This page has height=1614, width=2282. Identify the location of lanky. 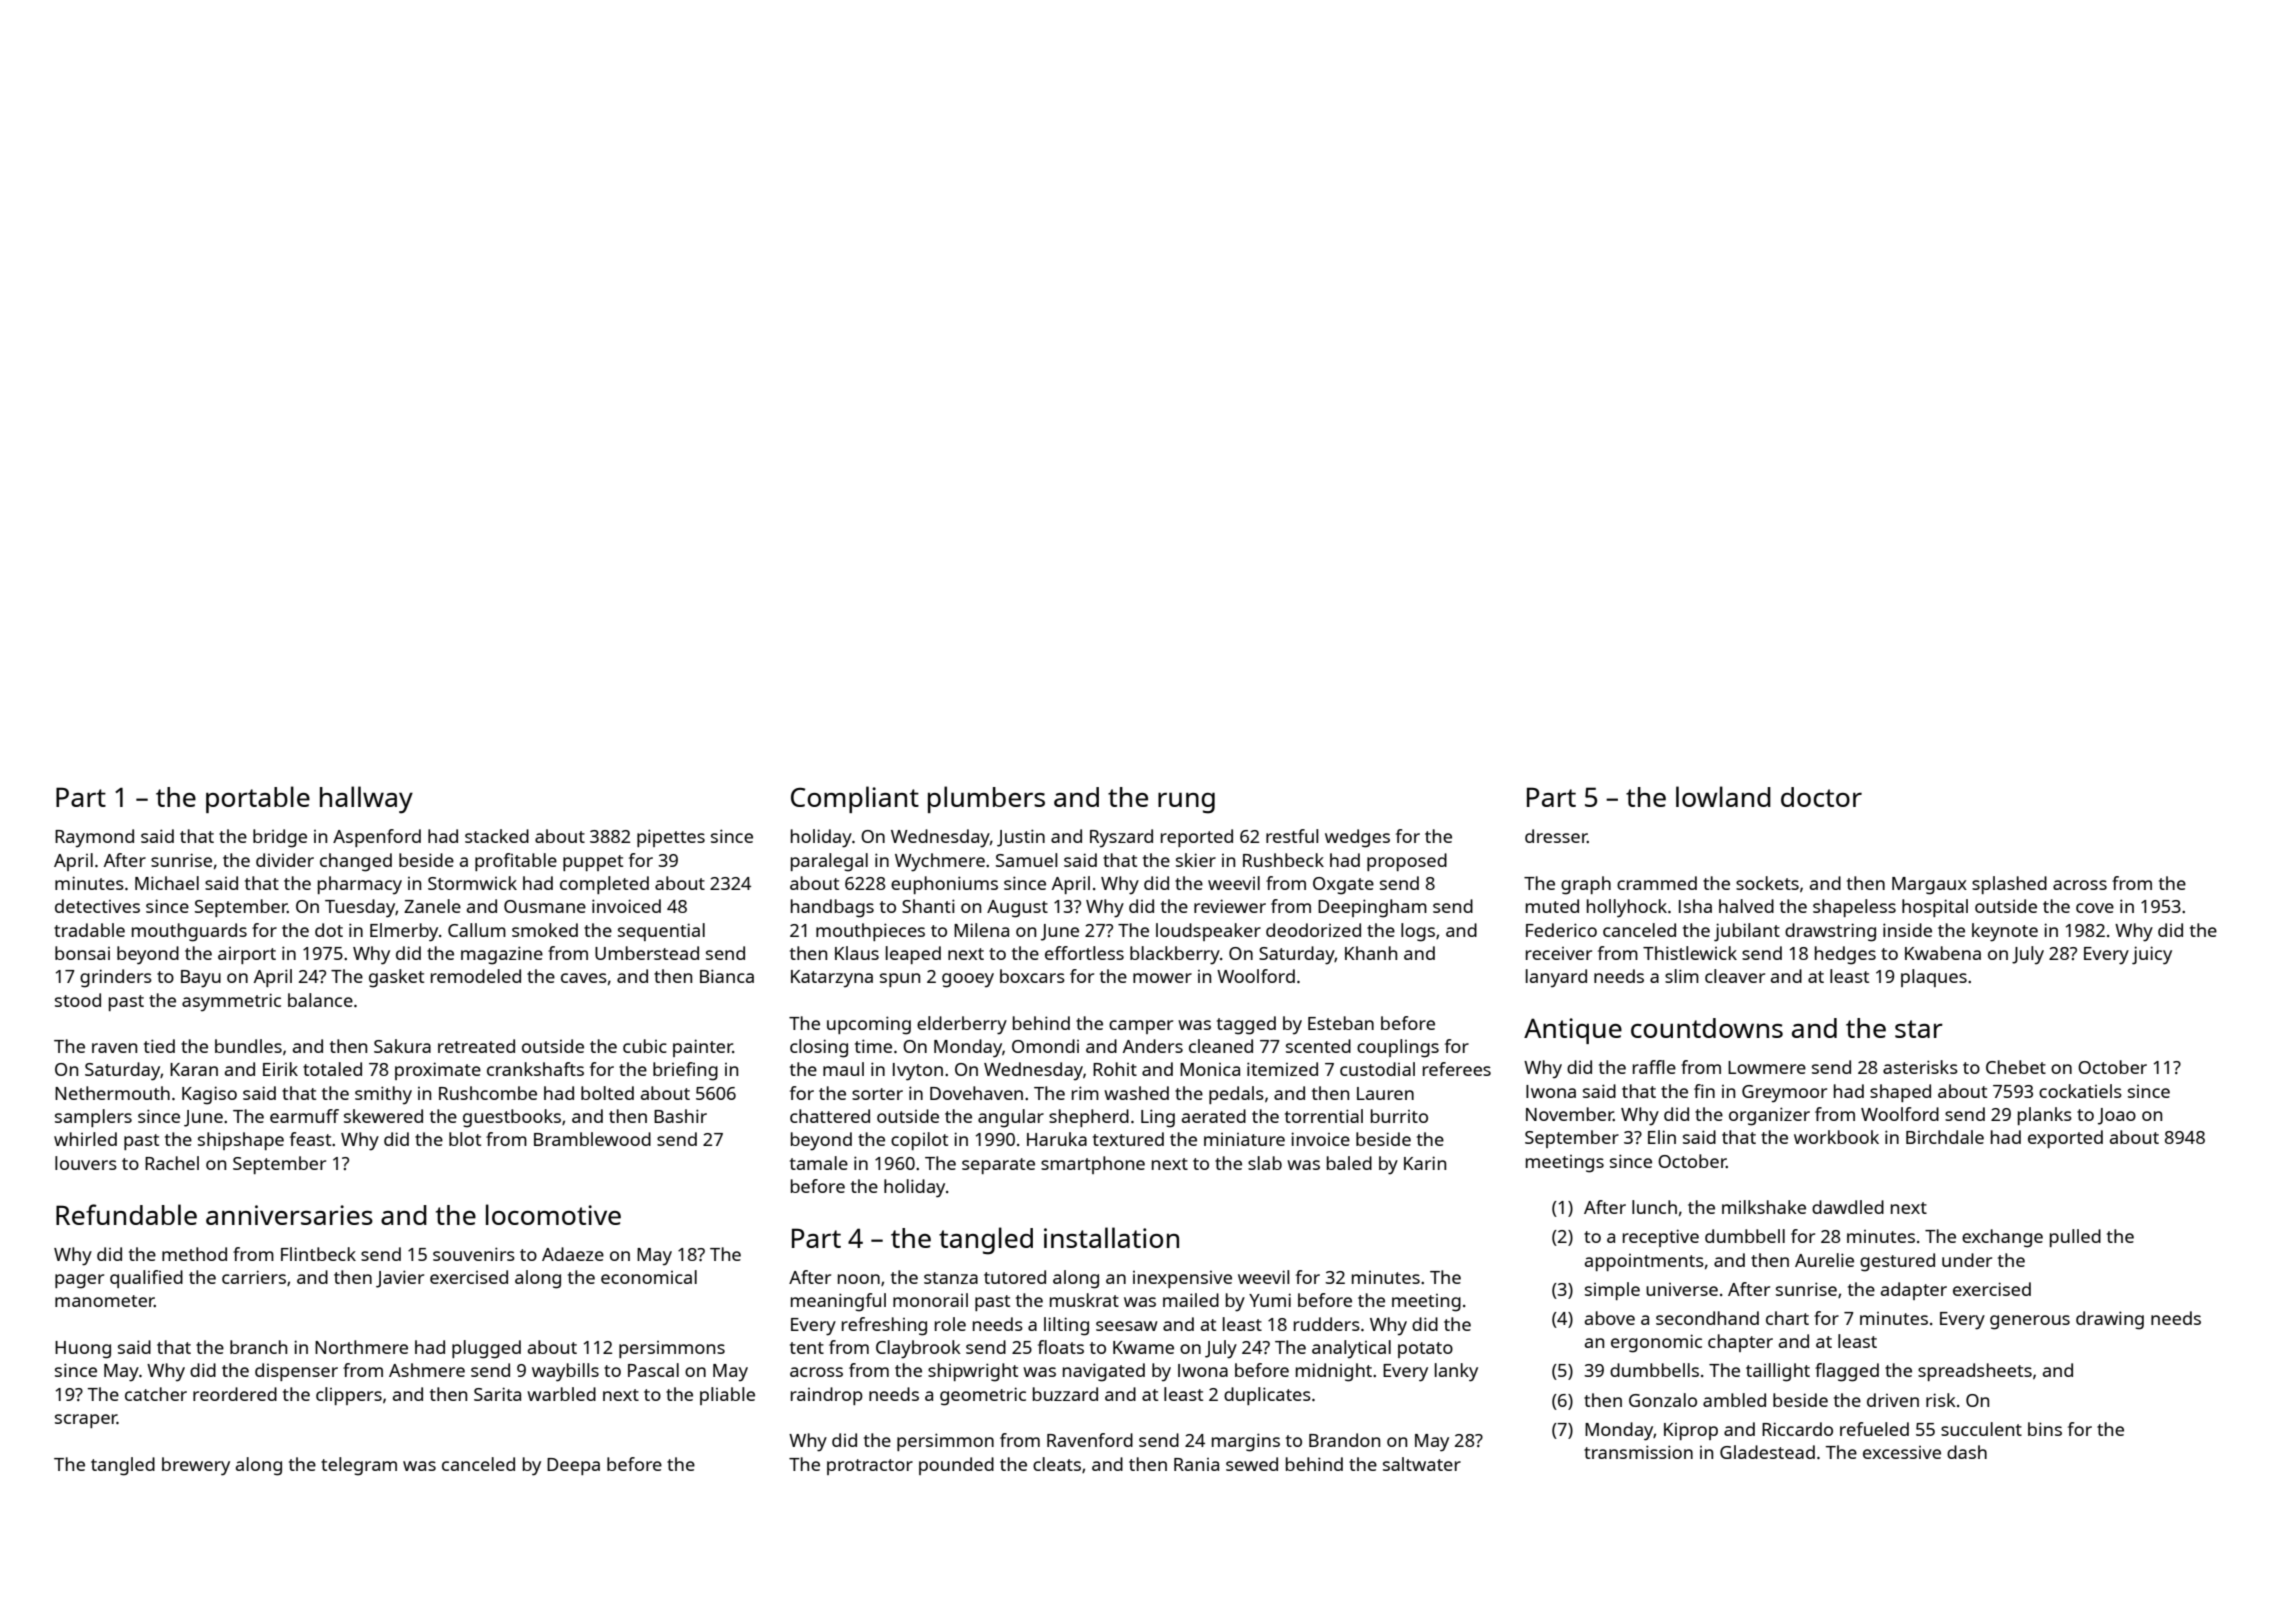
(1456, 1372).
